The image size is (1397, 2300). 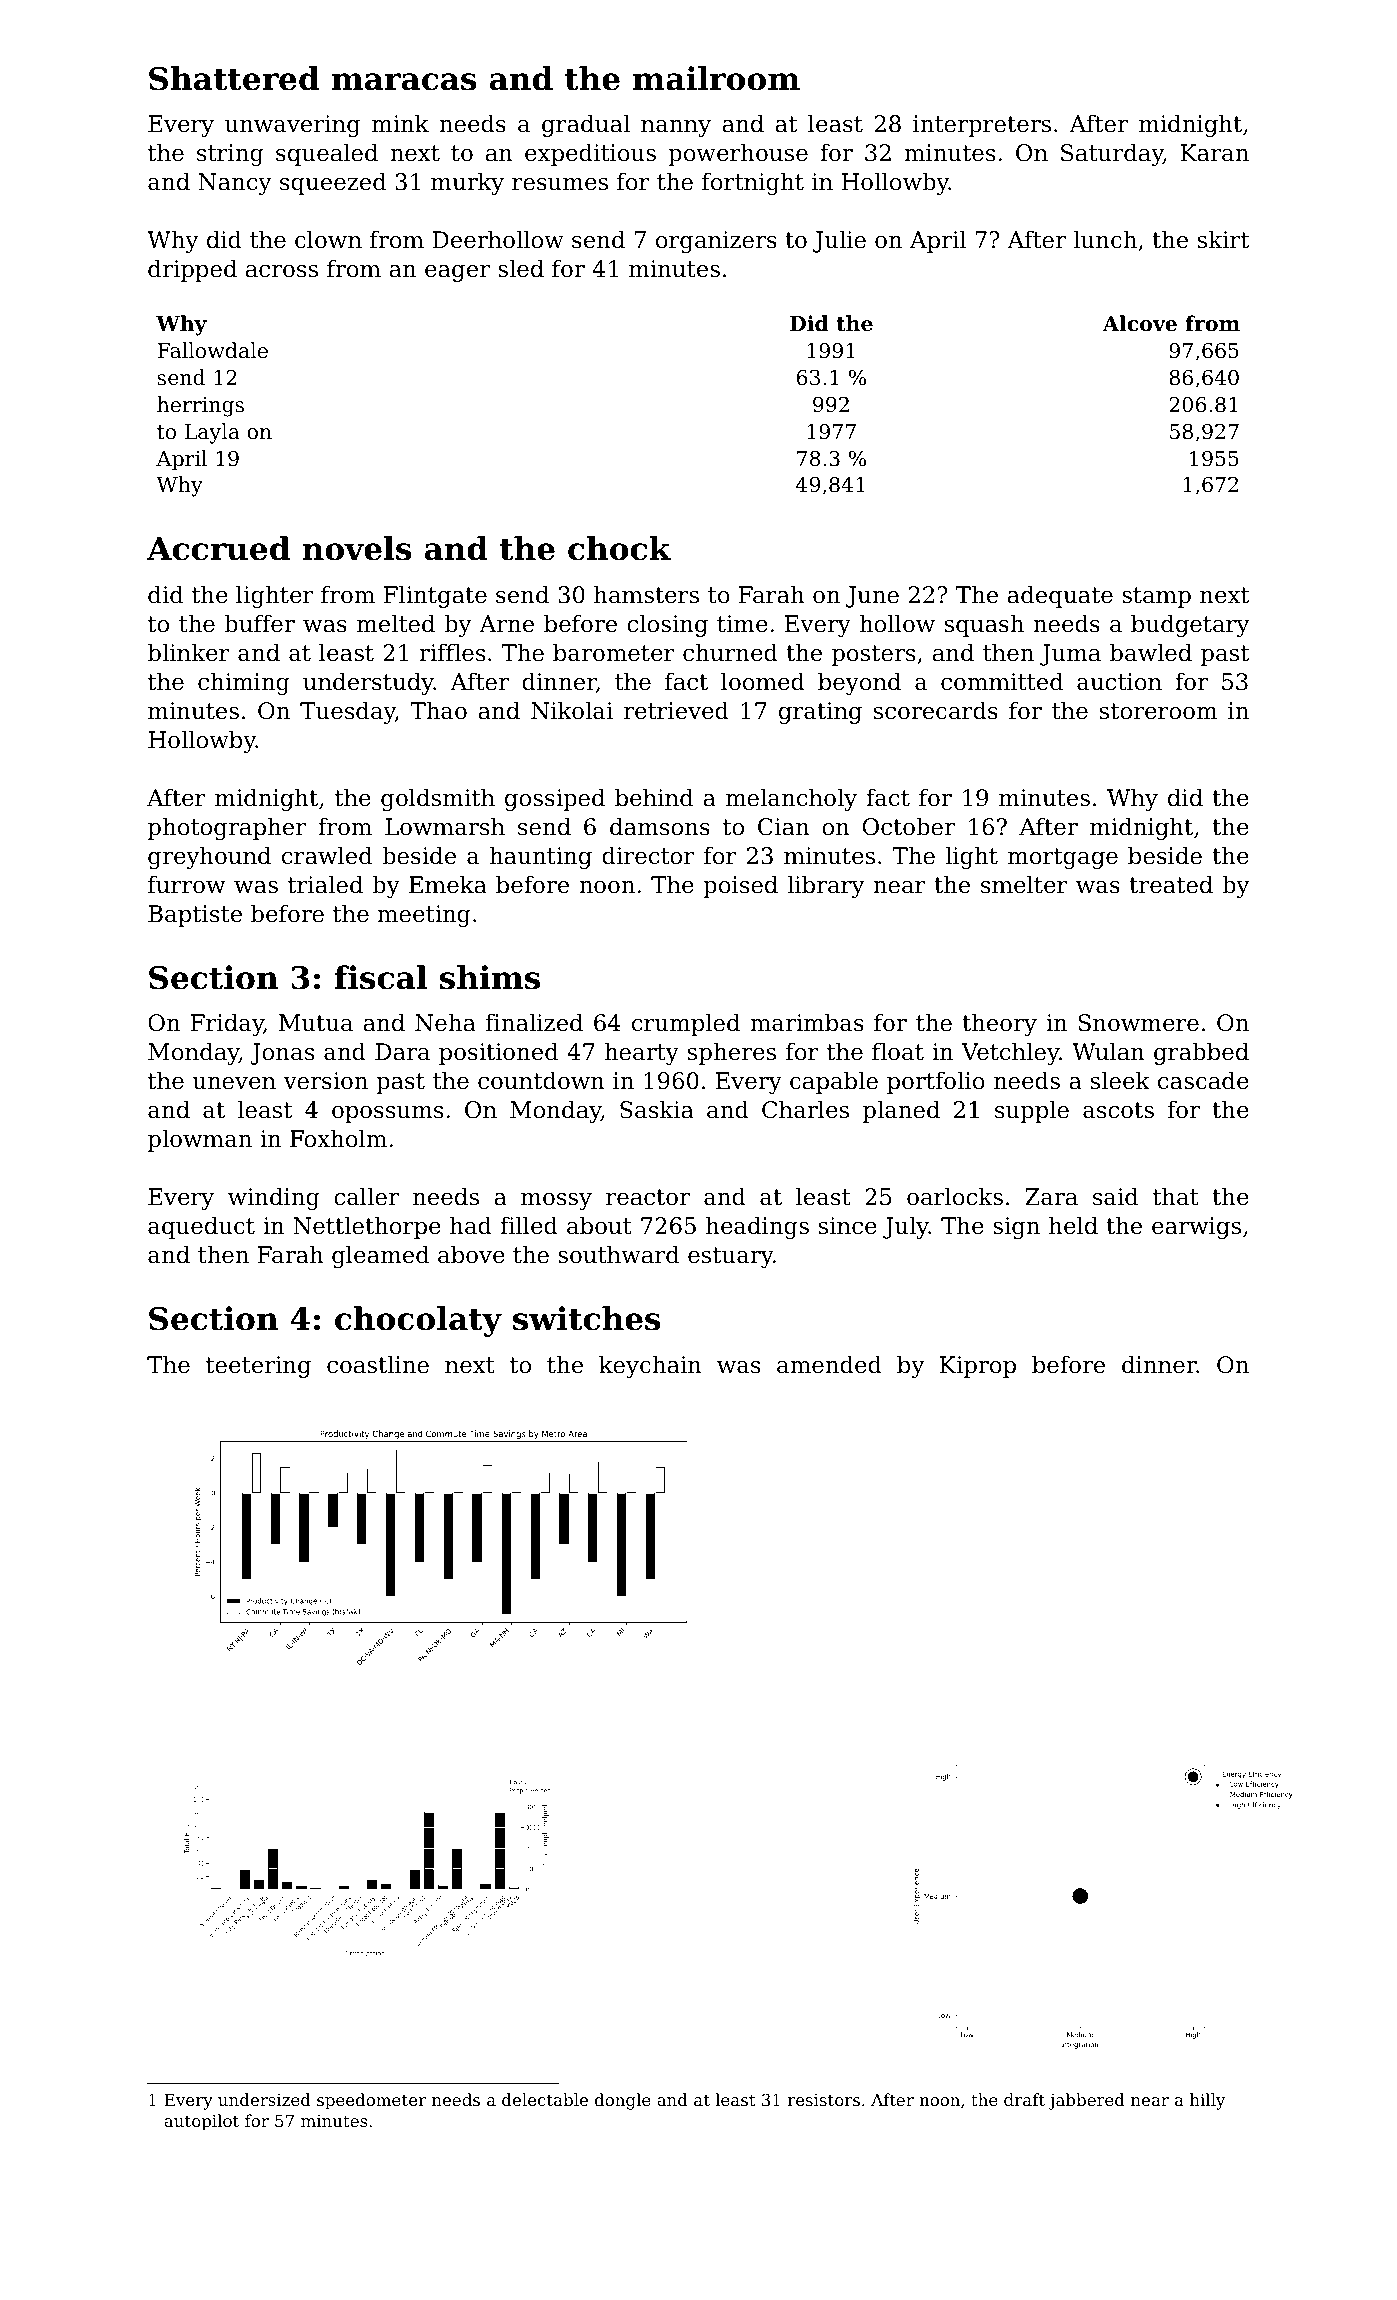 I want to click on teetering, so click(x=258, y=1367).
